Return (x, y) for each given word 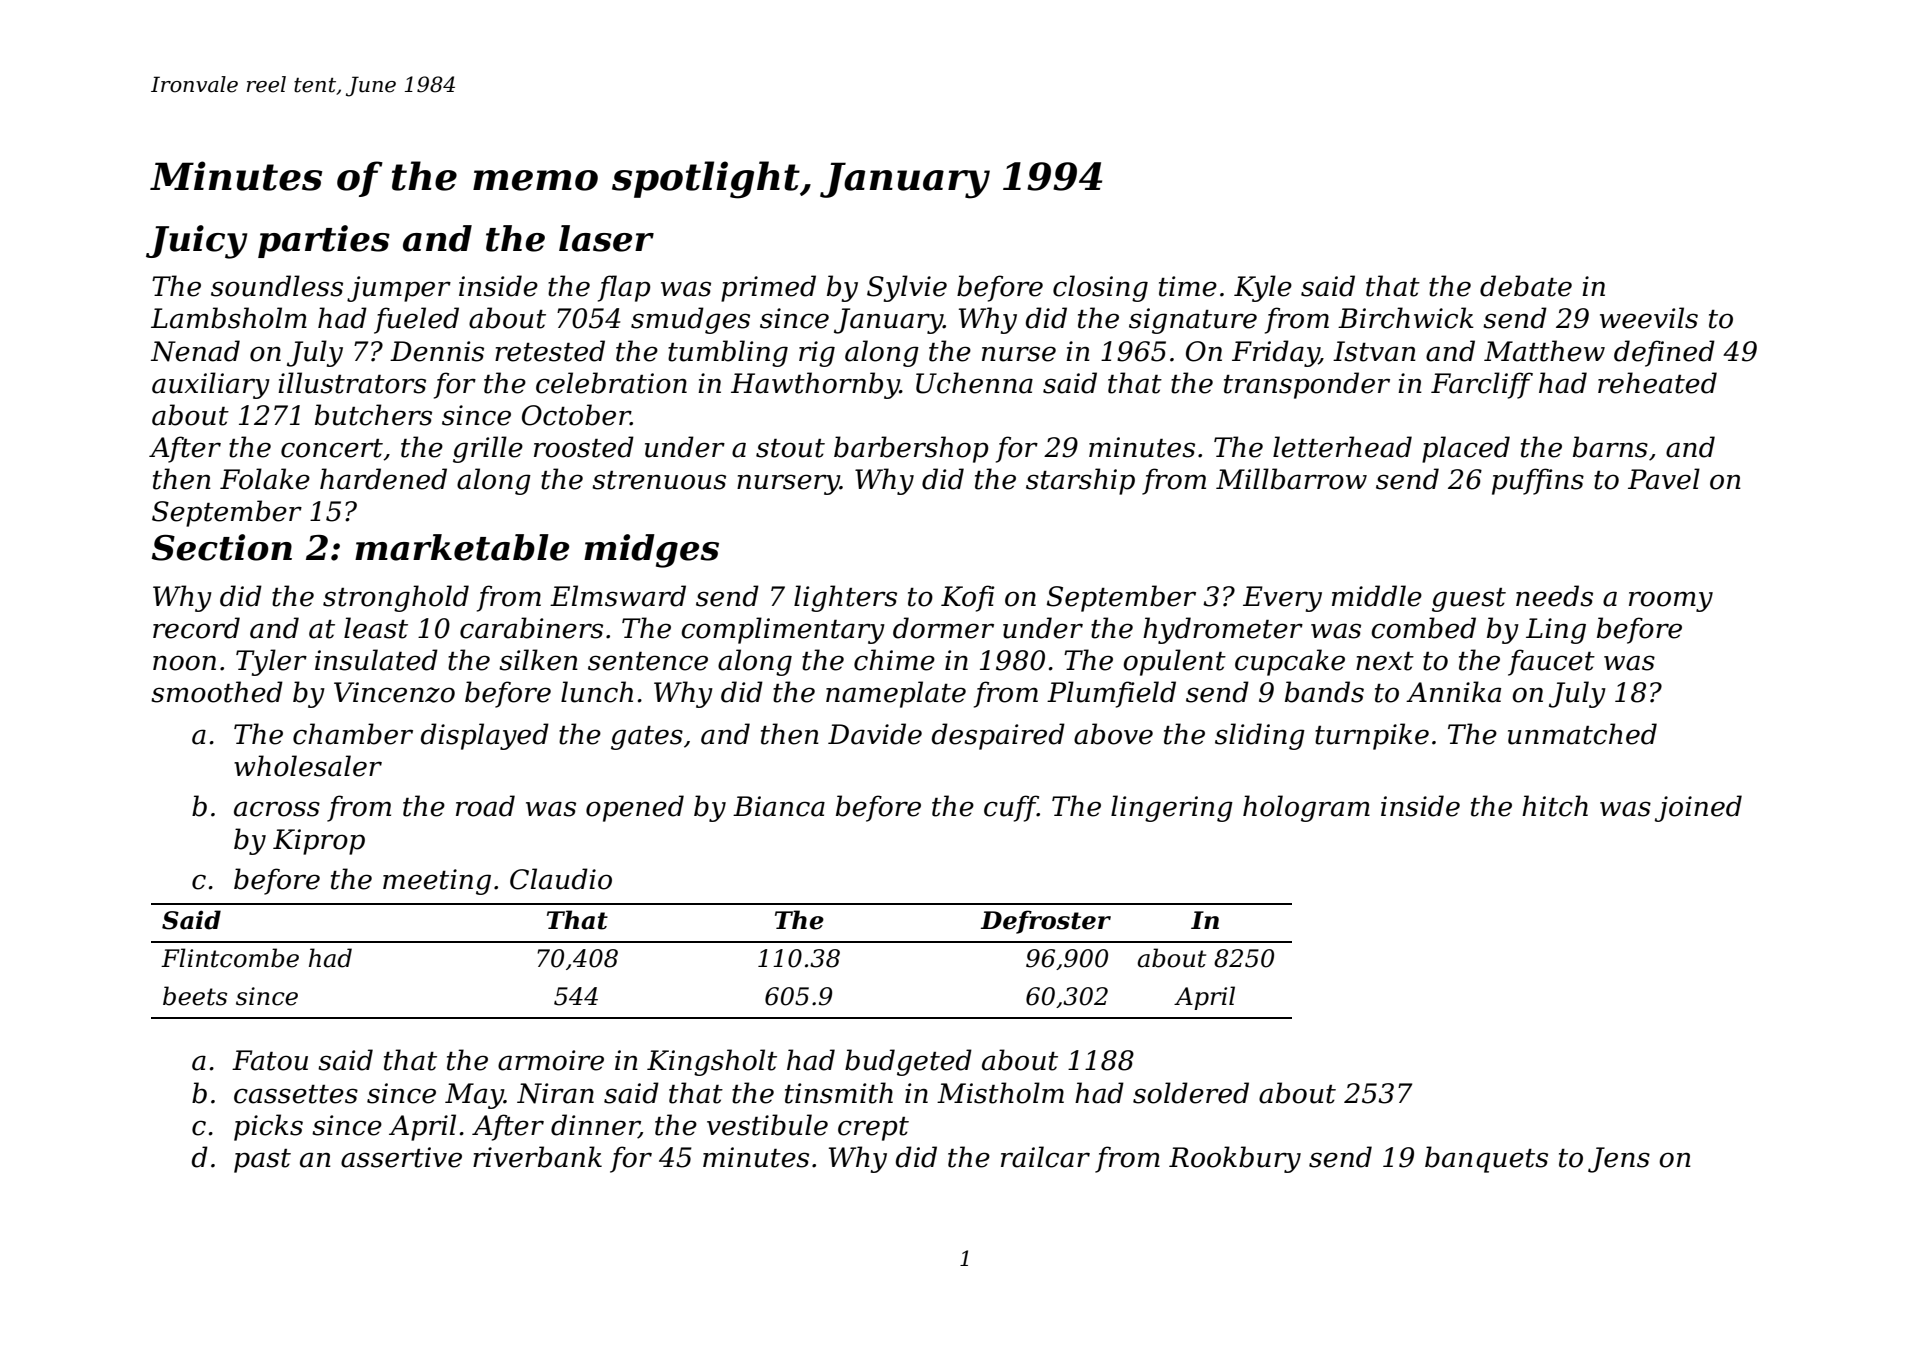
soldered (1191, 1093)
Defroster (1046, 922)
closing (1100, 288)
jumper (399, 289)
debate (1526, 286)
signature (1193, 321)
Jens (1619, 1160)
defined (1664, 353)
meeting (437, 882)
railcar (1045, 1157)
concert (332, 448)
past (262, 1161)
